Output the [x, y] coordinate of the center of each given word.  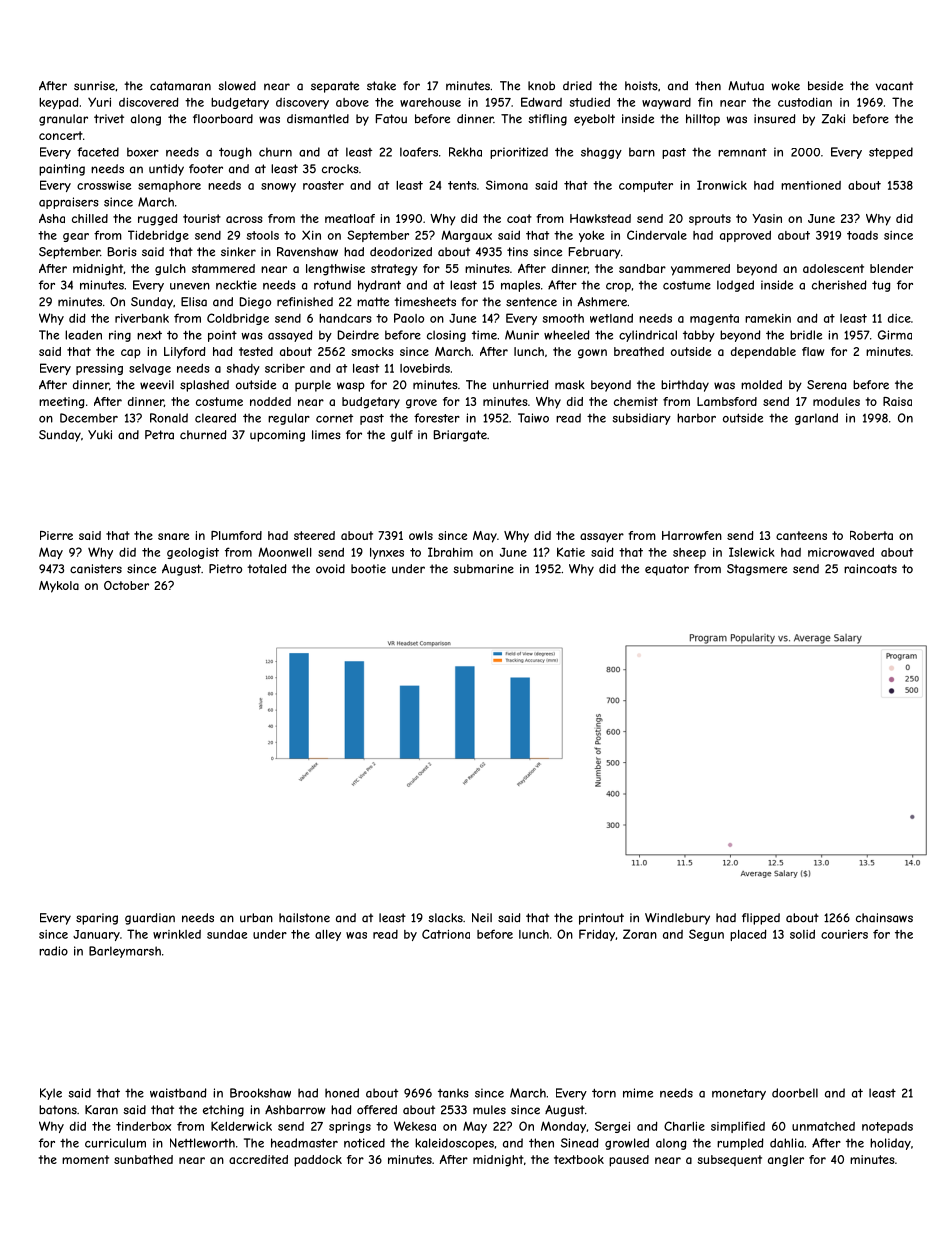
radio [53, 951]
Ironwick [722, 185]
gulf [402, 436]
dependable [763, 353]
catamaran [180, 86]
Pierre [56, 535]
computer [646, 186]
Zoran [640, 934]
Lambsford [727, 401]
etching [223, 1111]
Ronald [169, 418]
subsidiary [642, 419]
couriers [844, 934]
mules [489, 1110]
